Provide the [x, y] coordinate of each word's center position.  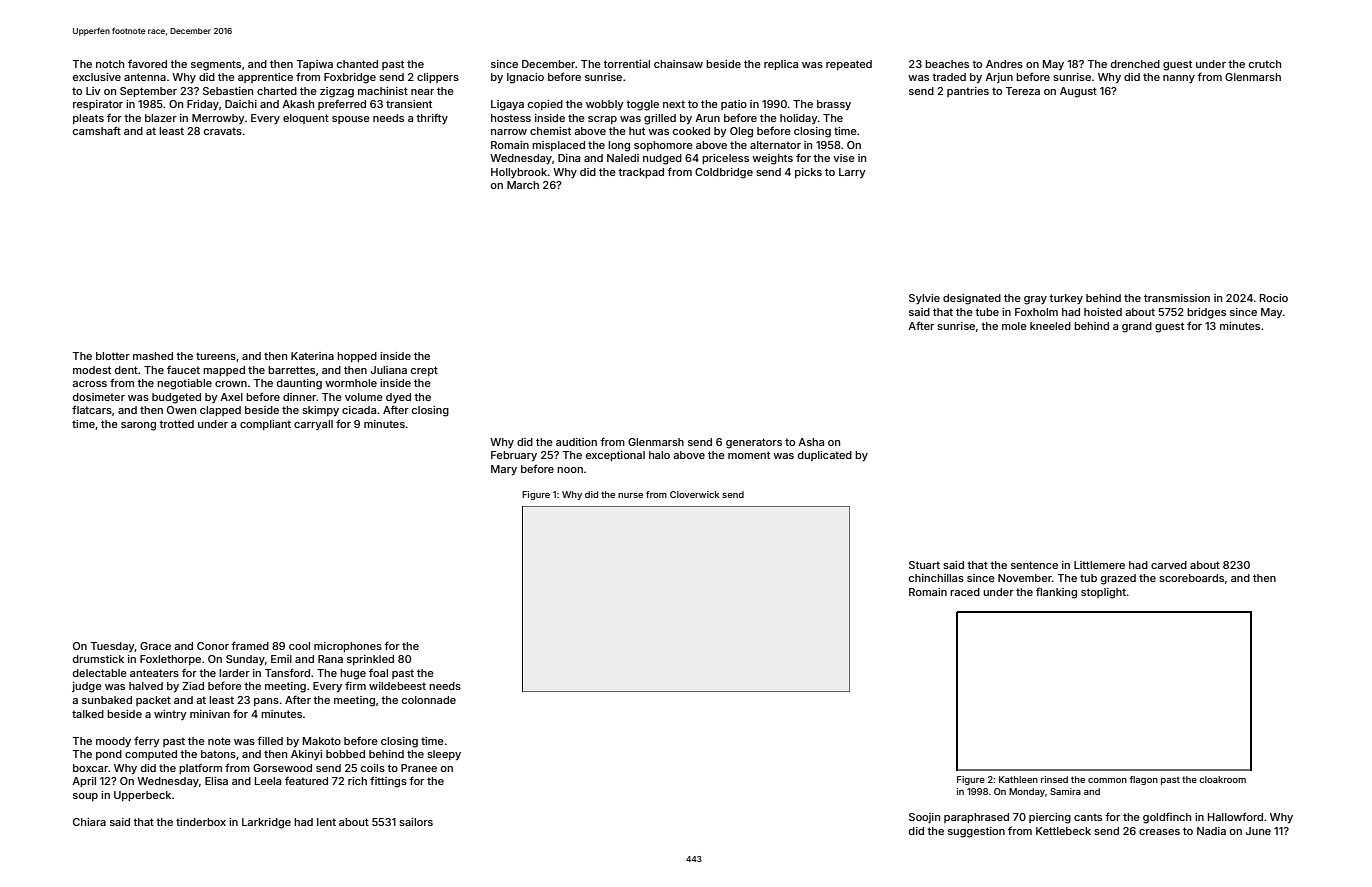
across [89, 384]
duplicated [825, 456]
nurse [630, 495]
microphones [348, 647]
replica [781, 65]
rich [357, 781]
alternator [775, 145]
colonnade [429, 700]
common [1107, 780]
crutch [1265, 64]
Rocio [1274, 298]
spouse [351, 120]
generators [754, 443]
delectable [100, 673]
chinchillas [936, 578]
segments [216, 65]
